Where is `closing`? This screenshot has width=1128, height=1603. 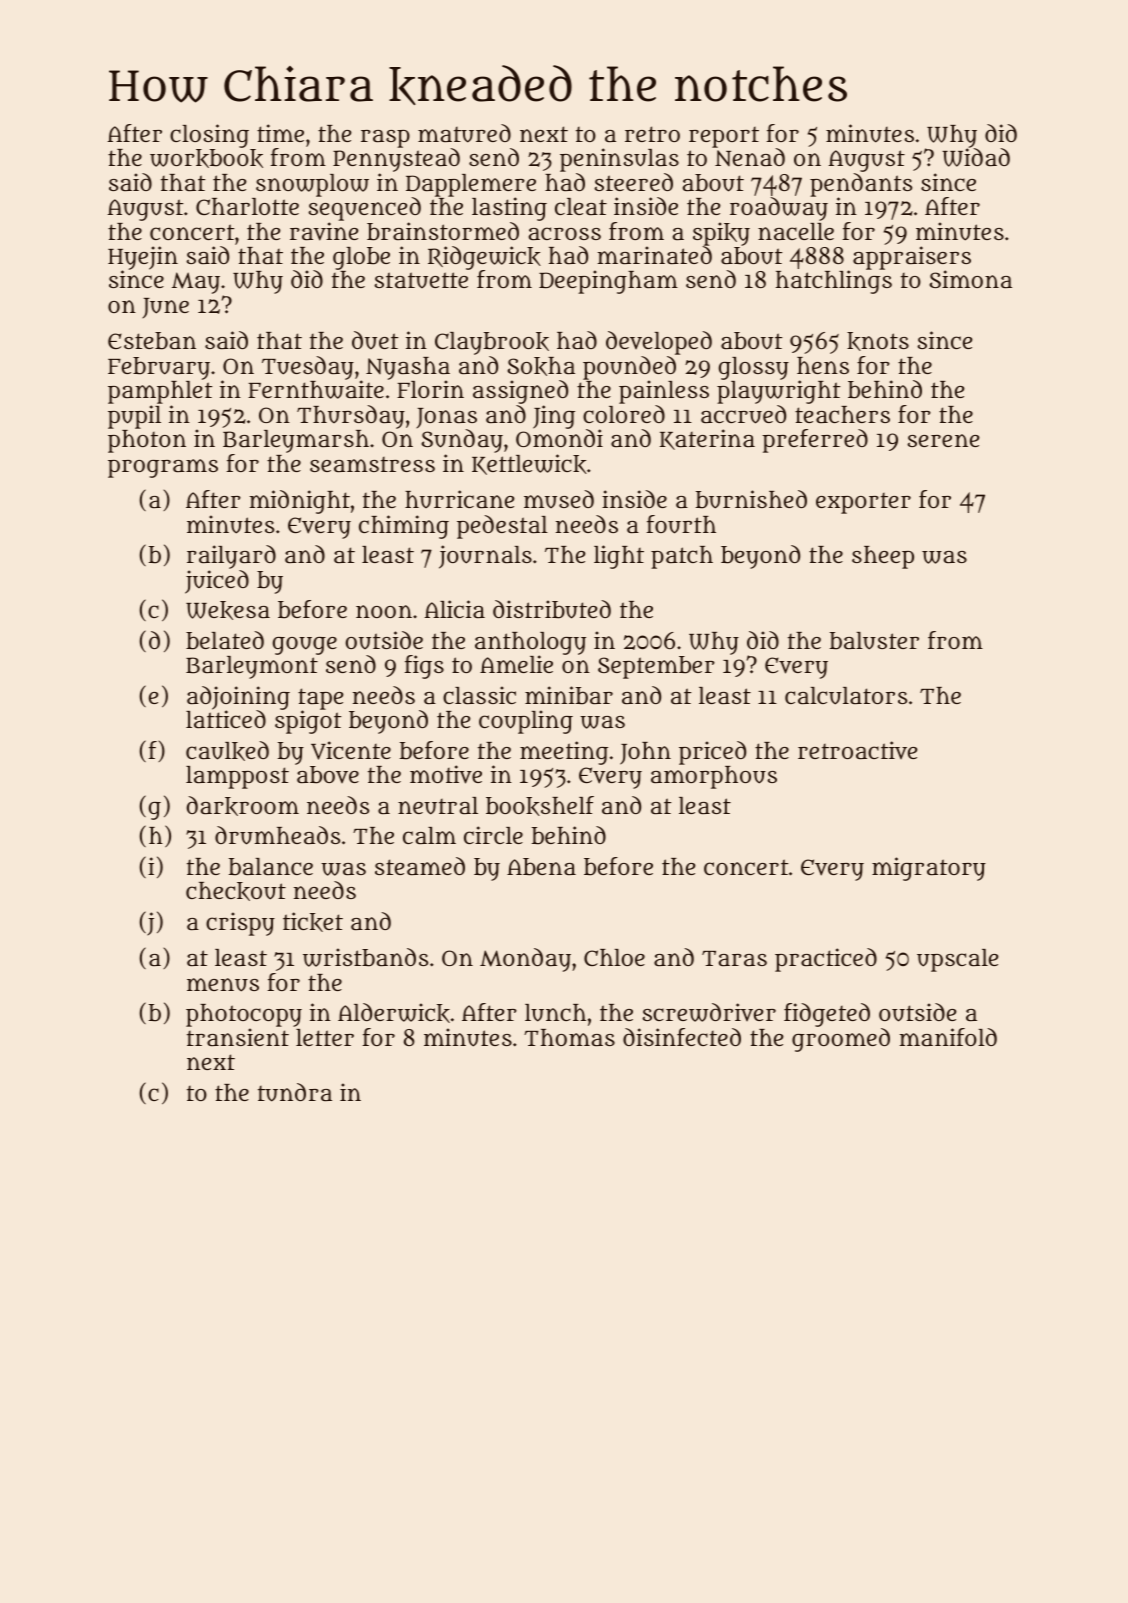
closing is located at coordinates (209, 136).
